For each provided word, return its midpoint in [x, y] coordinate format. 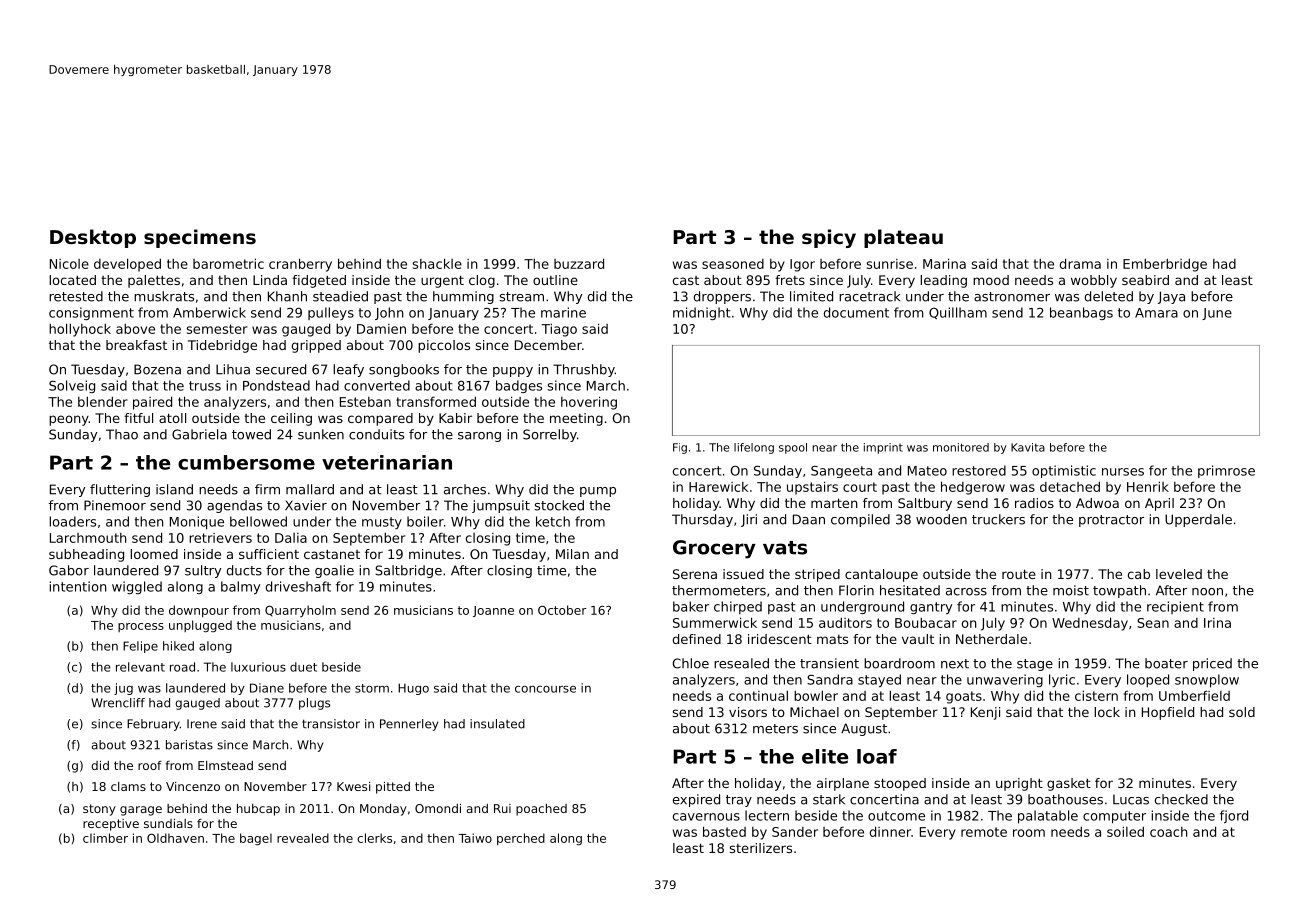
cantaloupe [881, 575]
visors [748, 712]
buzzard [579, 263]
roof [150, 765]
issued [743, 574]
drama [1080, 263]
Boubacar [926, 623]
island [174, 489]
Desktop [93, 238]
